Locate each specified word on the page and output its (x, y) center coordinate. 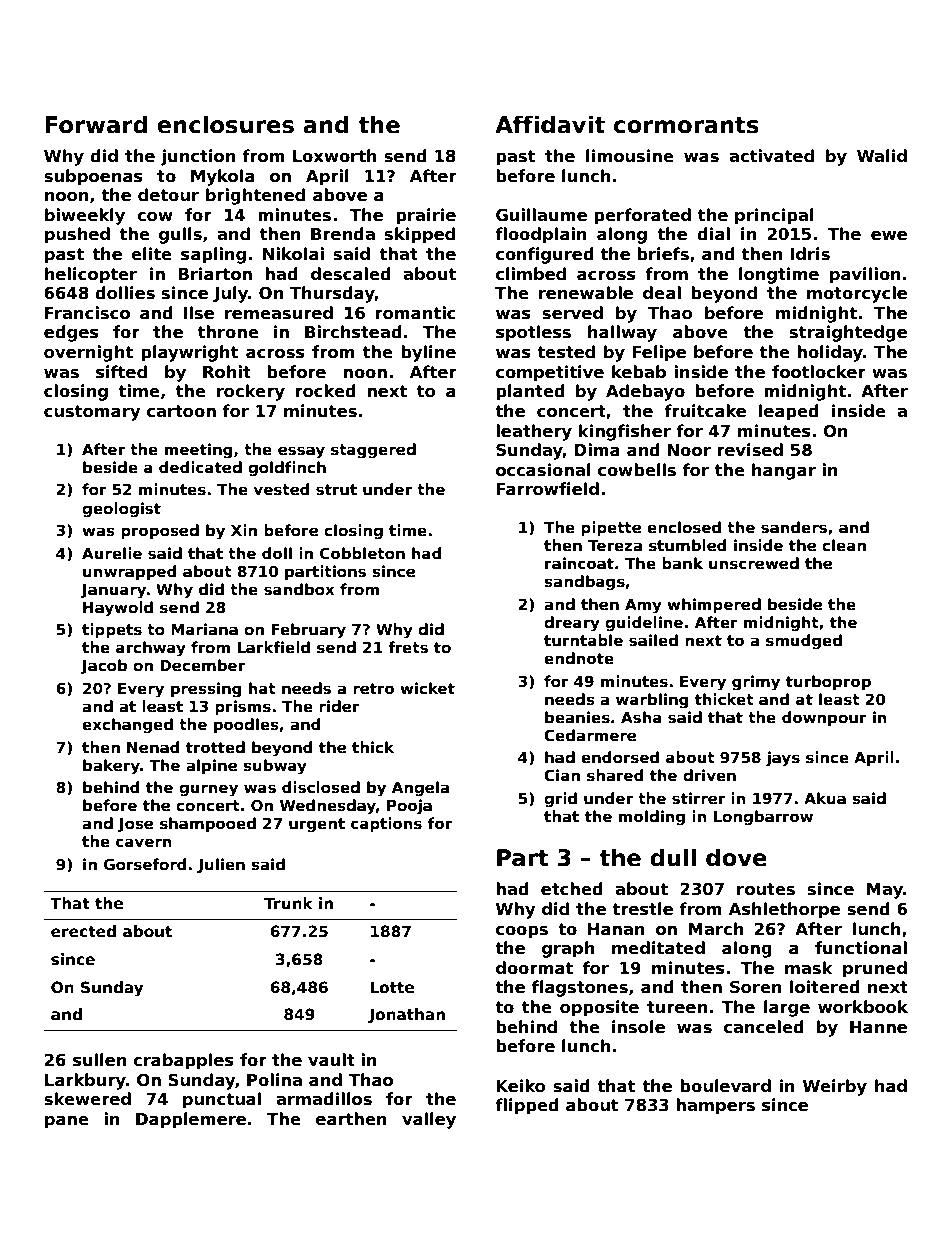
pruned (875, 969)
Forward (96, 124)
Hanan (616, 929)
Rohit (227, 371)
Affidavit (550, 124)
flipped (527, 1106)
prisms (243, 707)
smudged (804, 642)
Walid (882, 155)
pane (67, 1122)
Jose (135, 825)
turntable (583, 640)
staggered (373, 451)
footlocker (819, 372)
